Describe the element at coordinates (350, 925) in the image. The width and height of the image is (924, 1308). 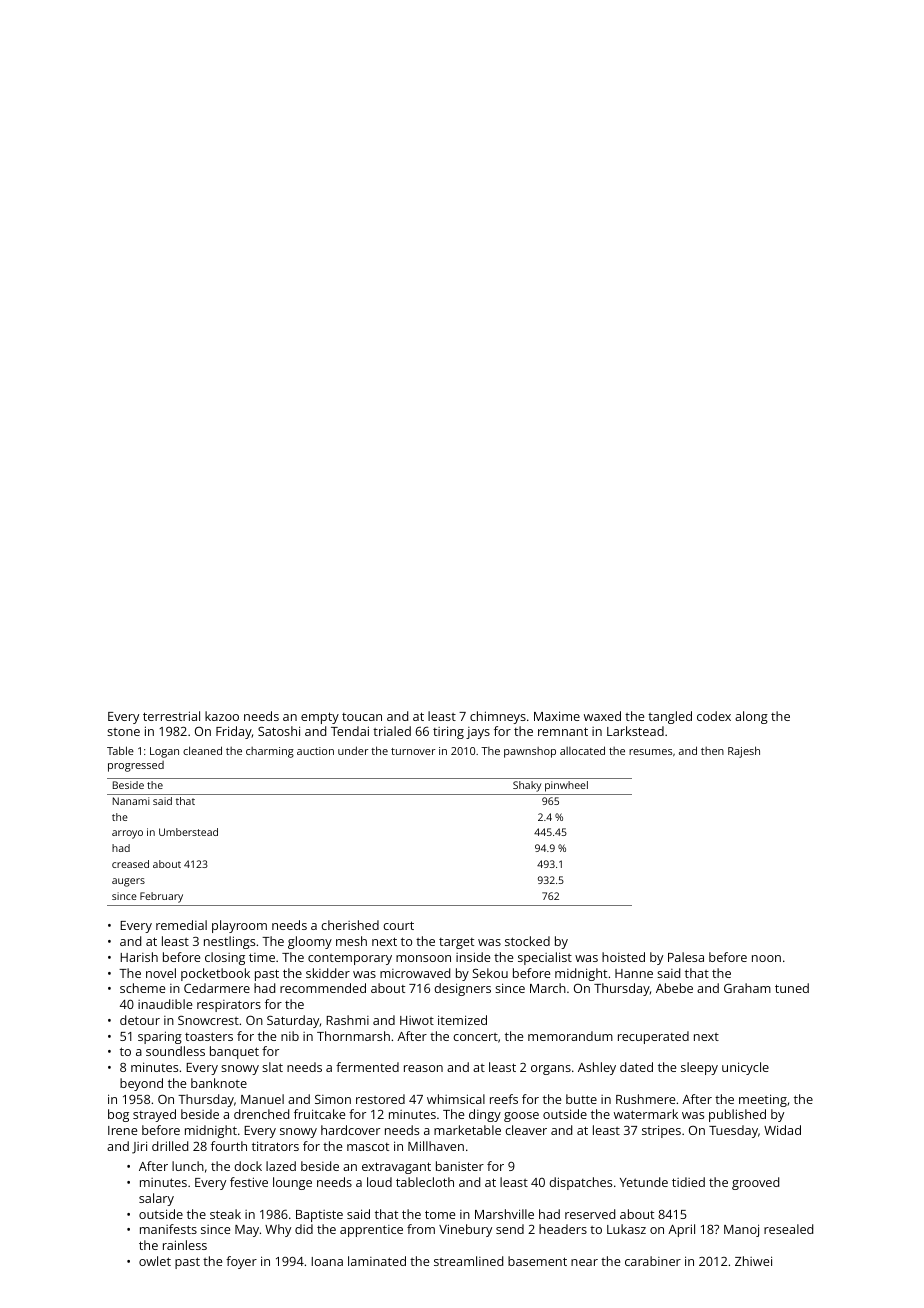
I see `cherished` at that location.
